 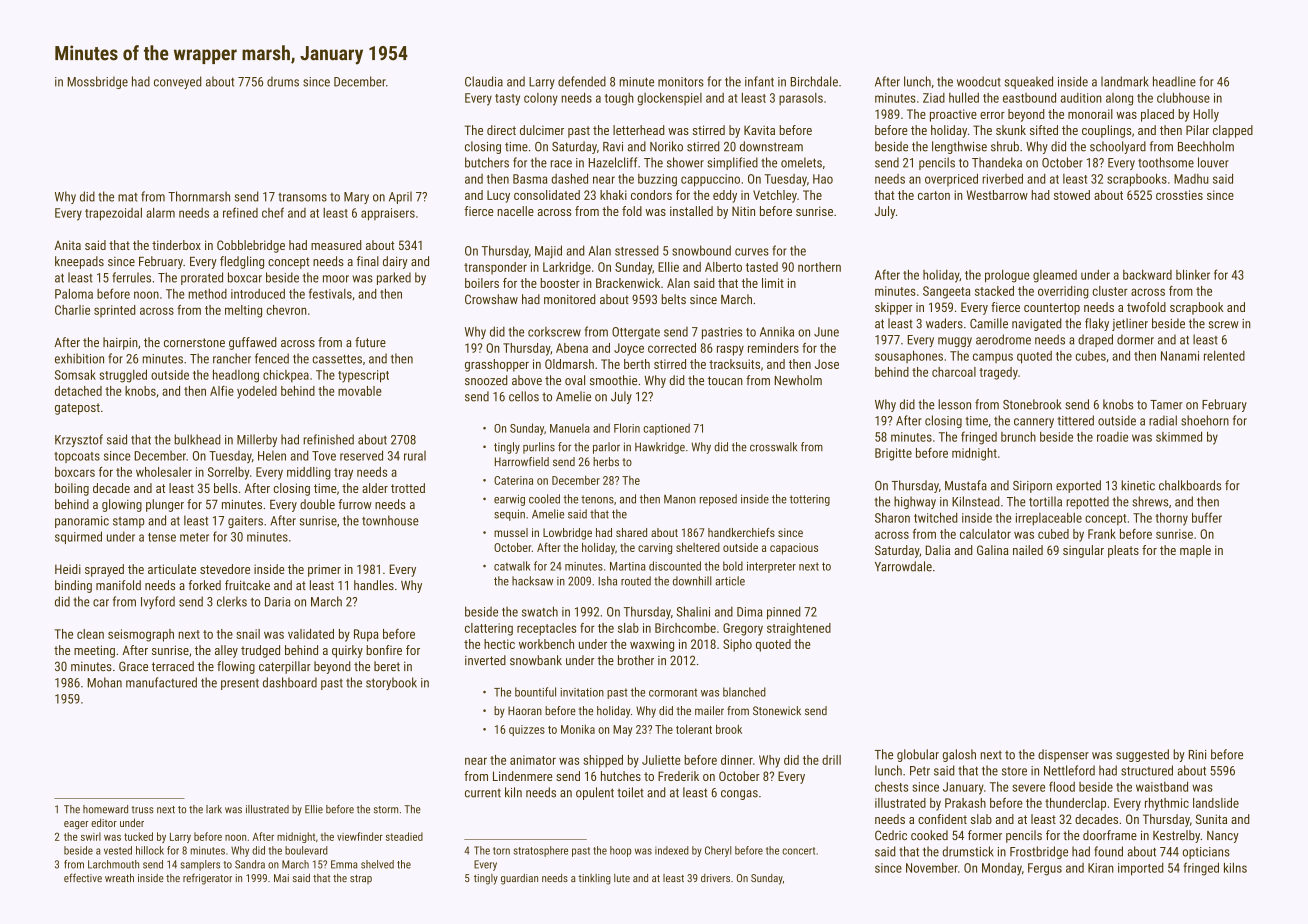 What do you see at coordinates (260, 651) in the screenshot?
I see `trudged` at bounding box center [260, 651].
